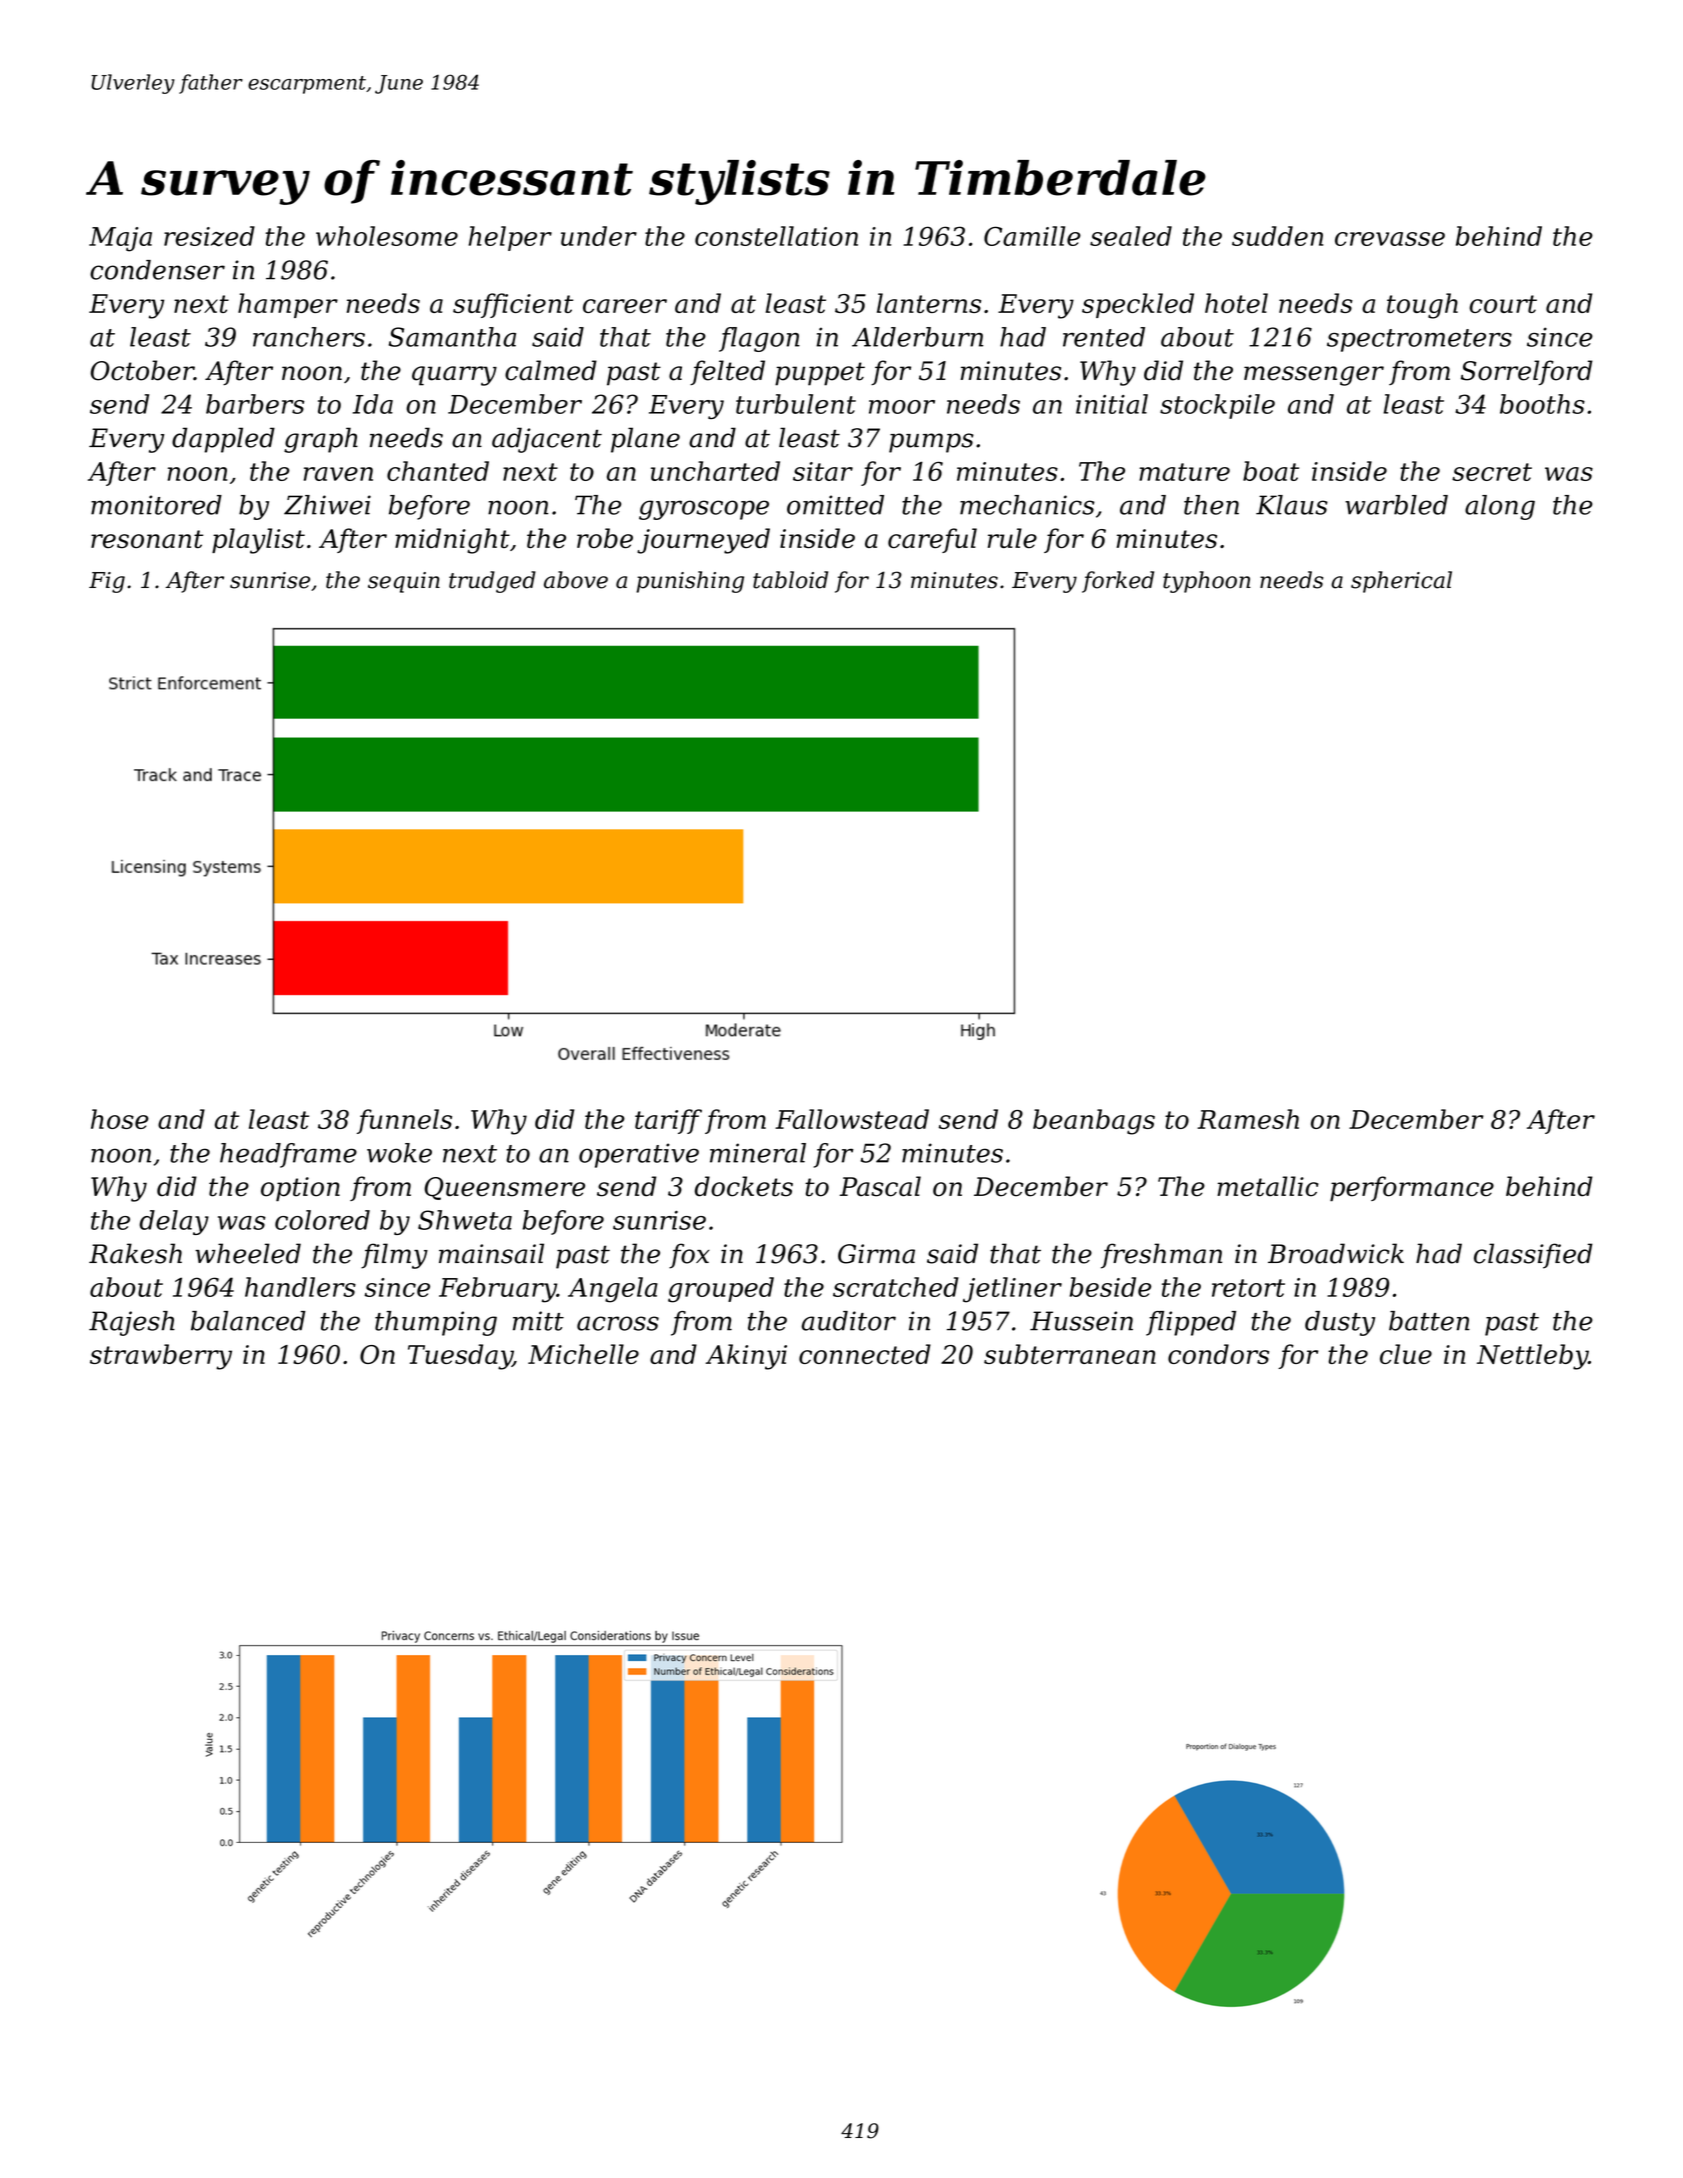  What do you see at coordinates (668, 1121) in the screenshot?
I see `tariff` at bounding box center [668, 1121].
